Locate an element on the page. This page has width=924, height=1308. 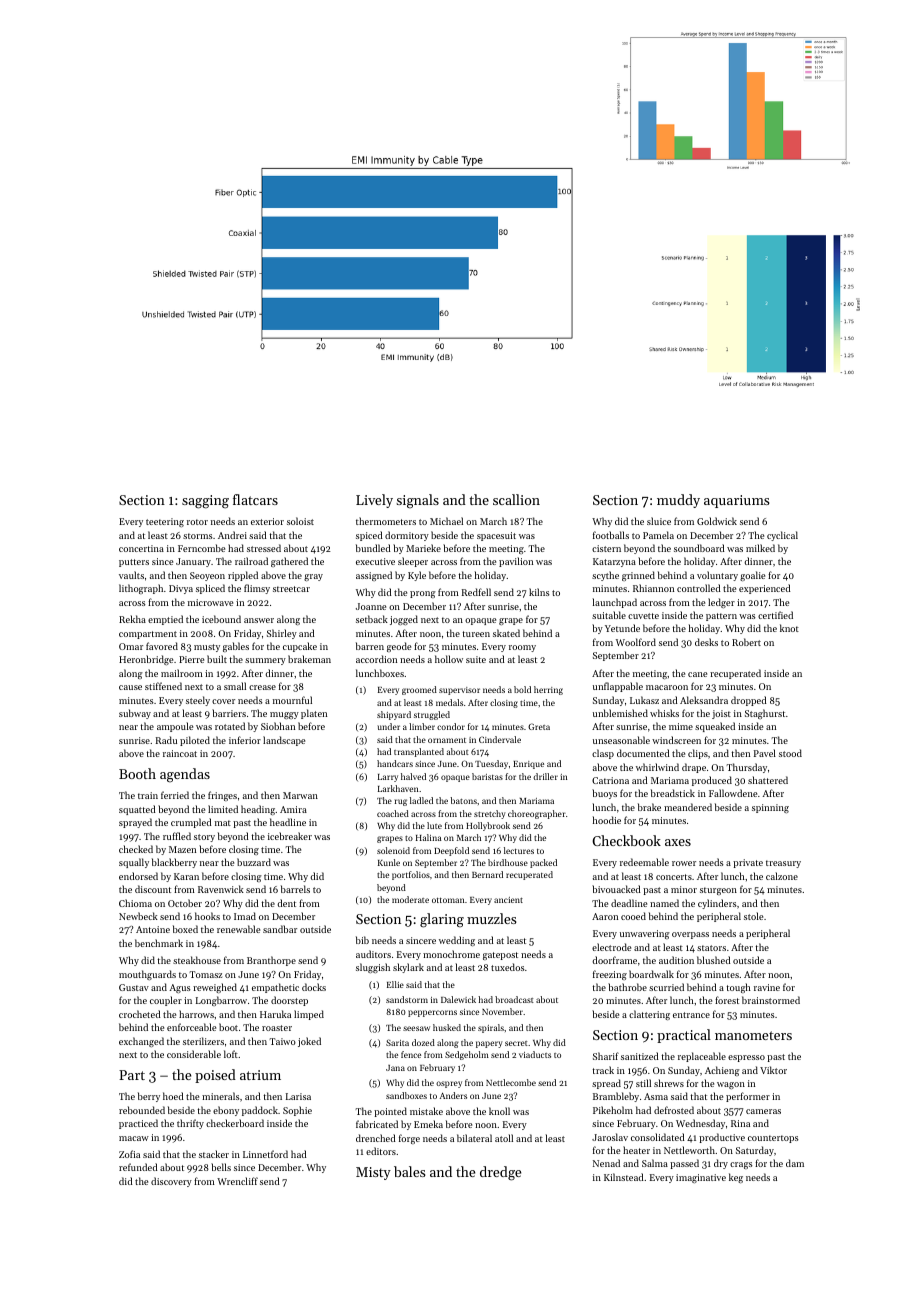
joist is located at coordinates (721, 714).
